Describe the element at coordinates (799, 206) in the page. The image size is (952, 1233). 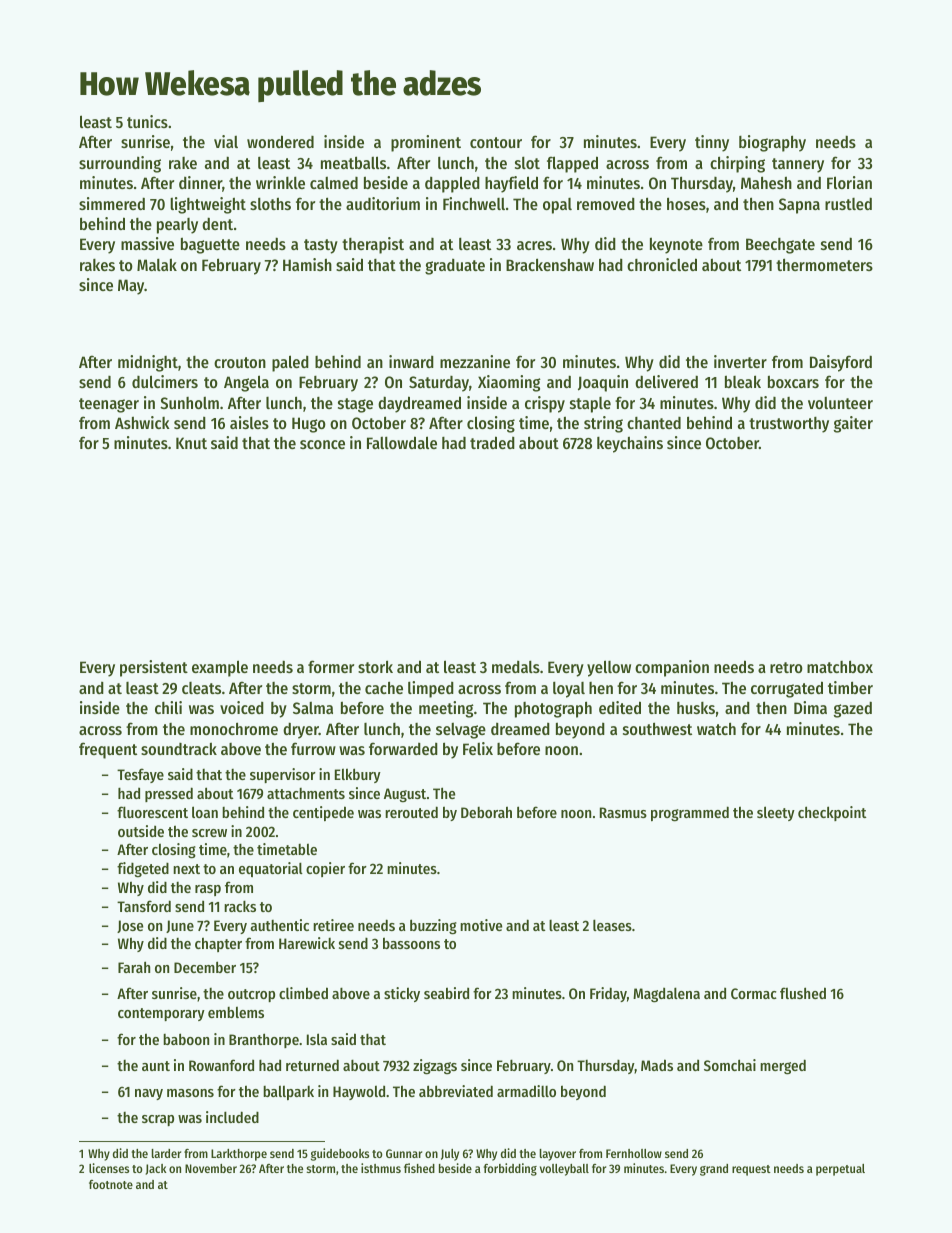
I see `Sapna` at that location.
